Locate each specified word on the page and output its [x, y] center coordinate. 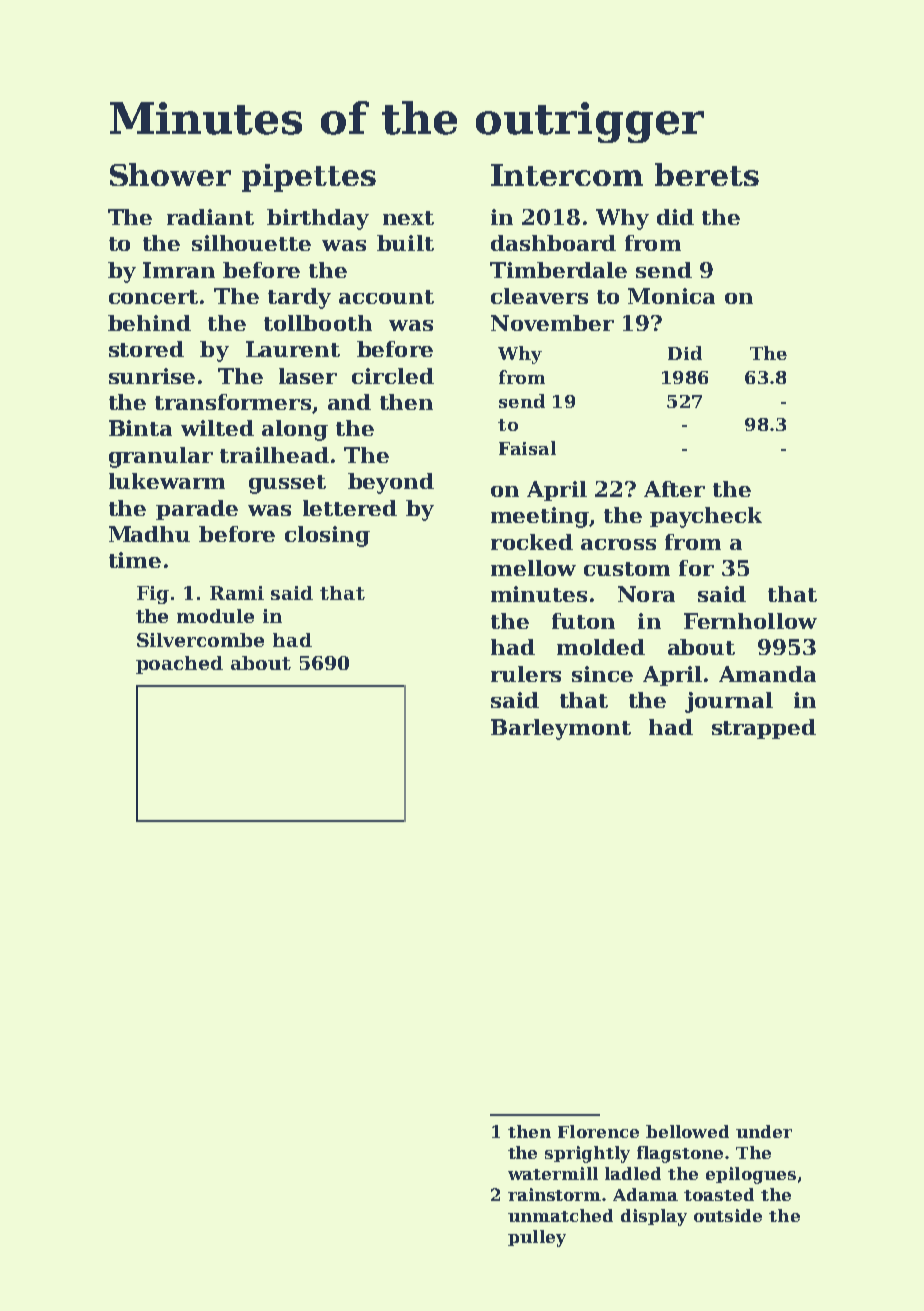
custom [627, 569]
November [552, 323]
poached [179, 665]
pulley [537, 1238]
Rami [237, 593]
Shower [170, 174]
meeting [540, 517]
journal [729, 702]
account [386, 297]
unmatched [560, 1215]
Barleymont [561, 729]
